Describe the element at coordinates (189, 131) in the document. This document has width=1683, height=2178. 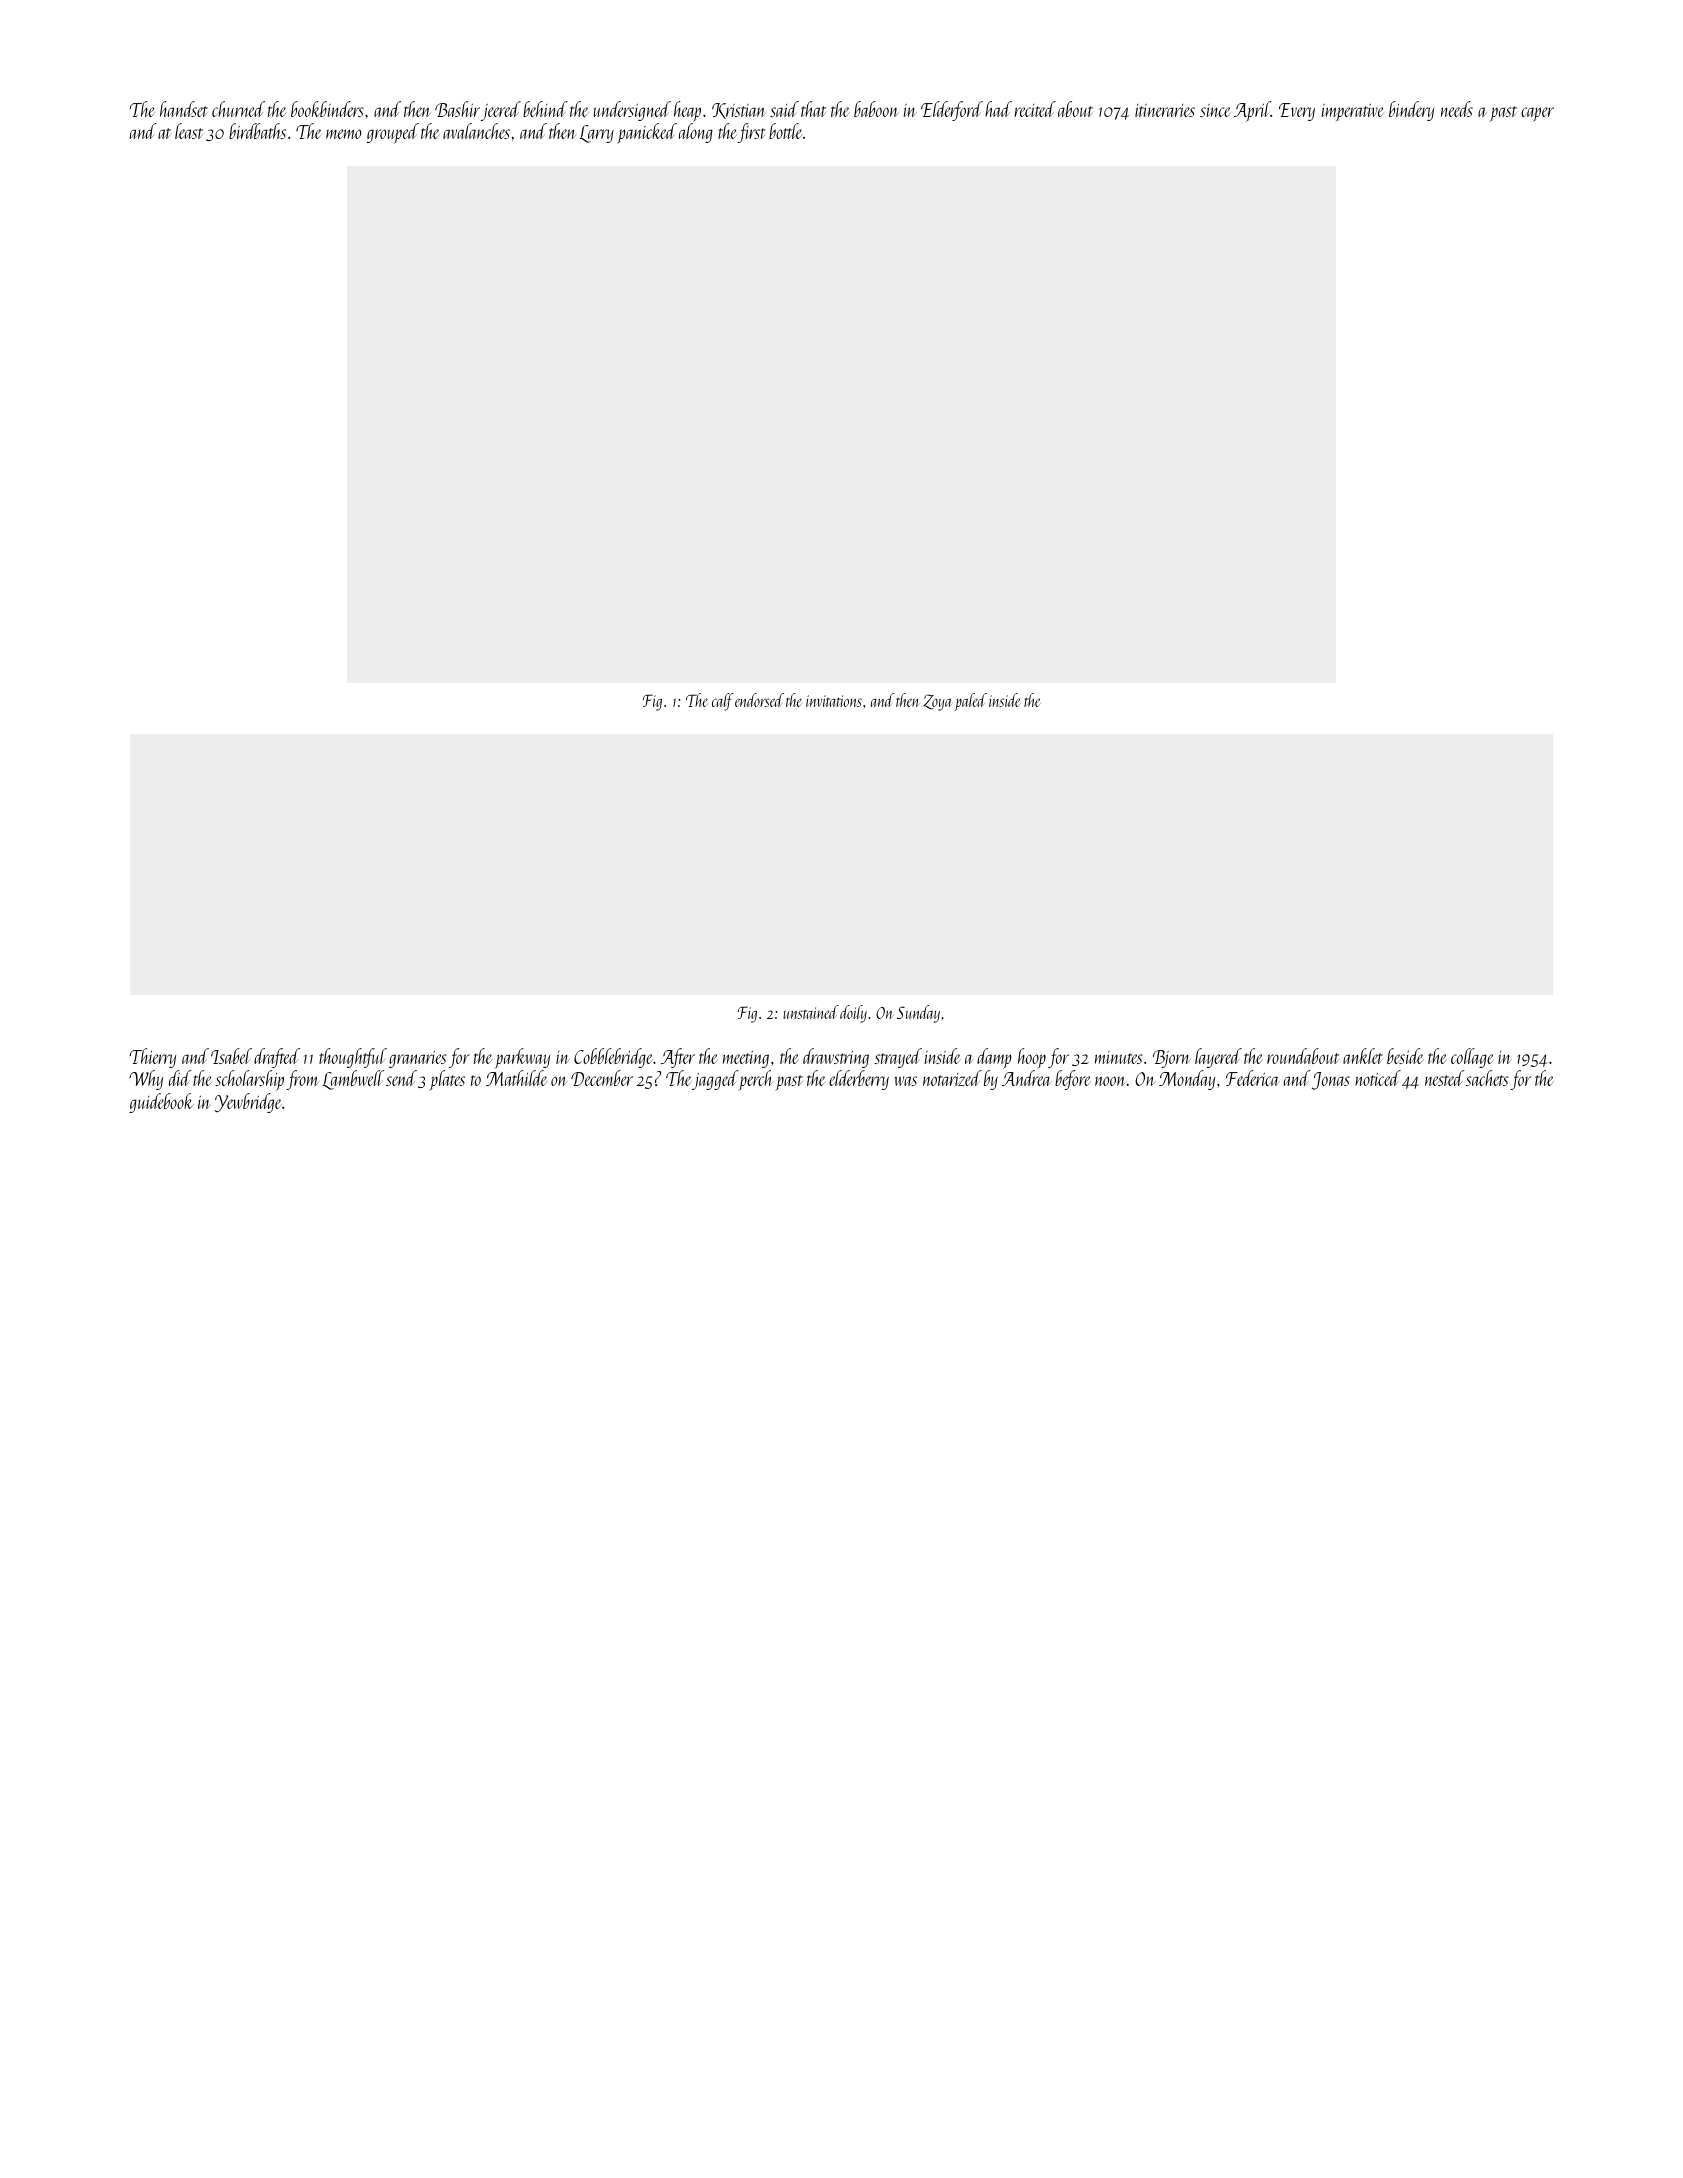
I see `least` at that location.
